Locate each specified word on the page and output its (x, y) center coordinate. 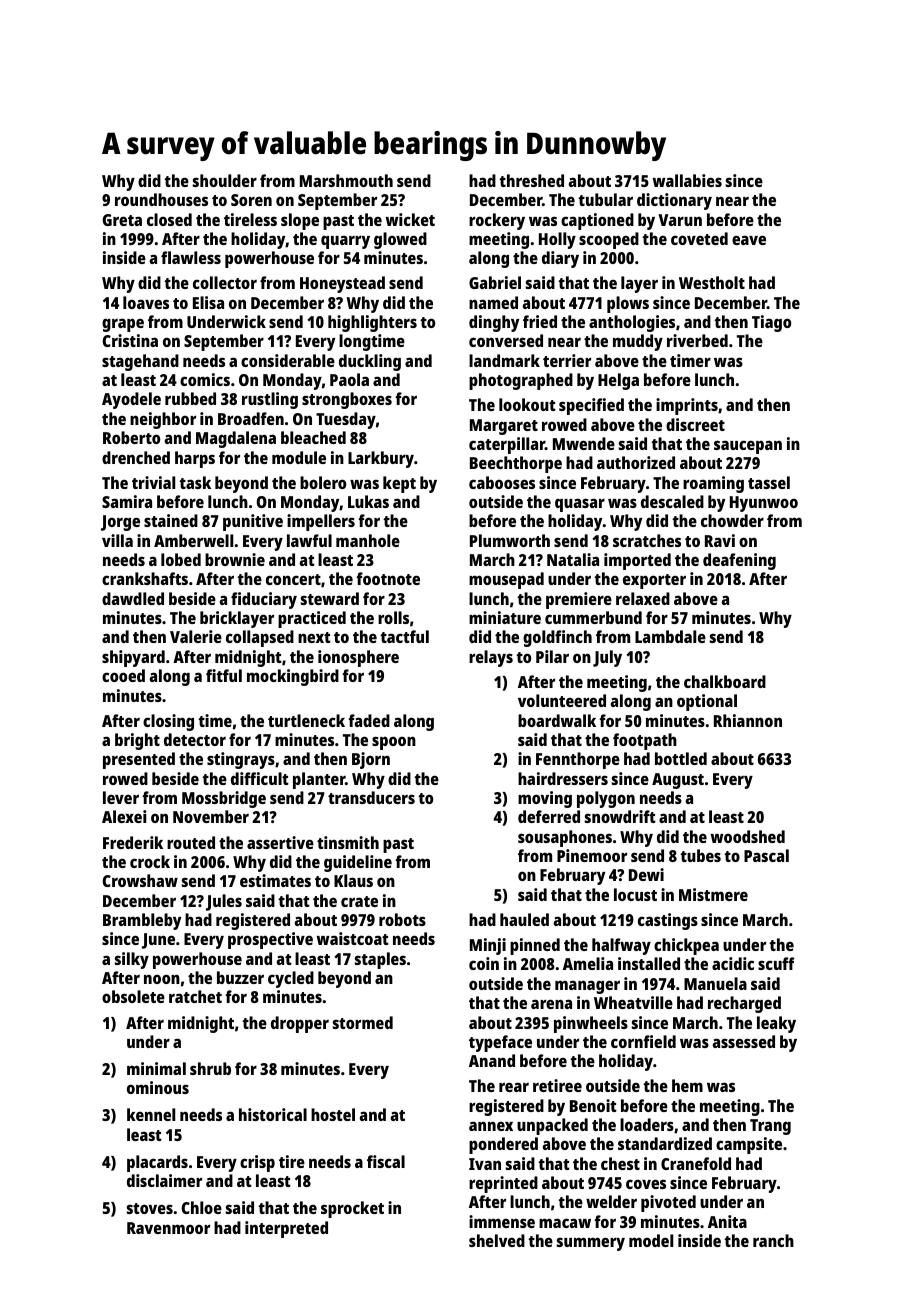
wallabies (687, 180)
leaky (776, 1024)
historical (273, 1114)
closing (168, 722)
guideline (358, 863)
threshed (531, 180)
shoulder (225, 180)
